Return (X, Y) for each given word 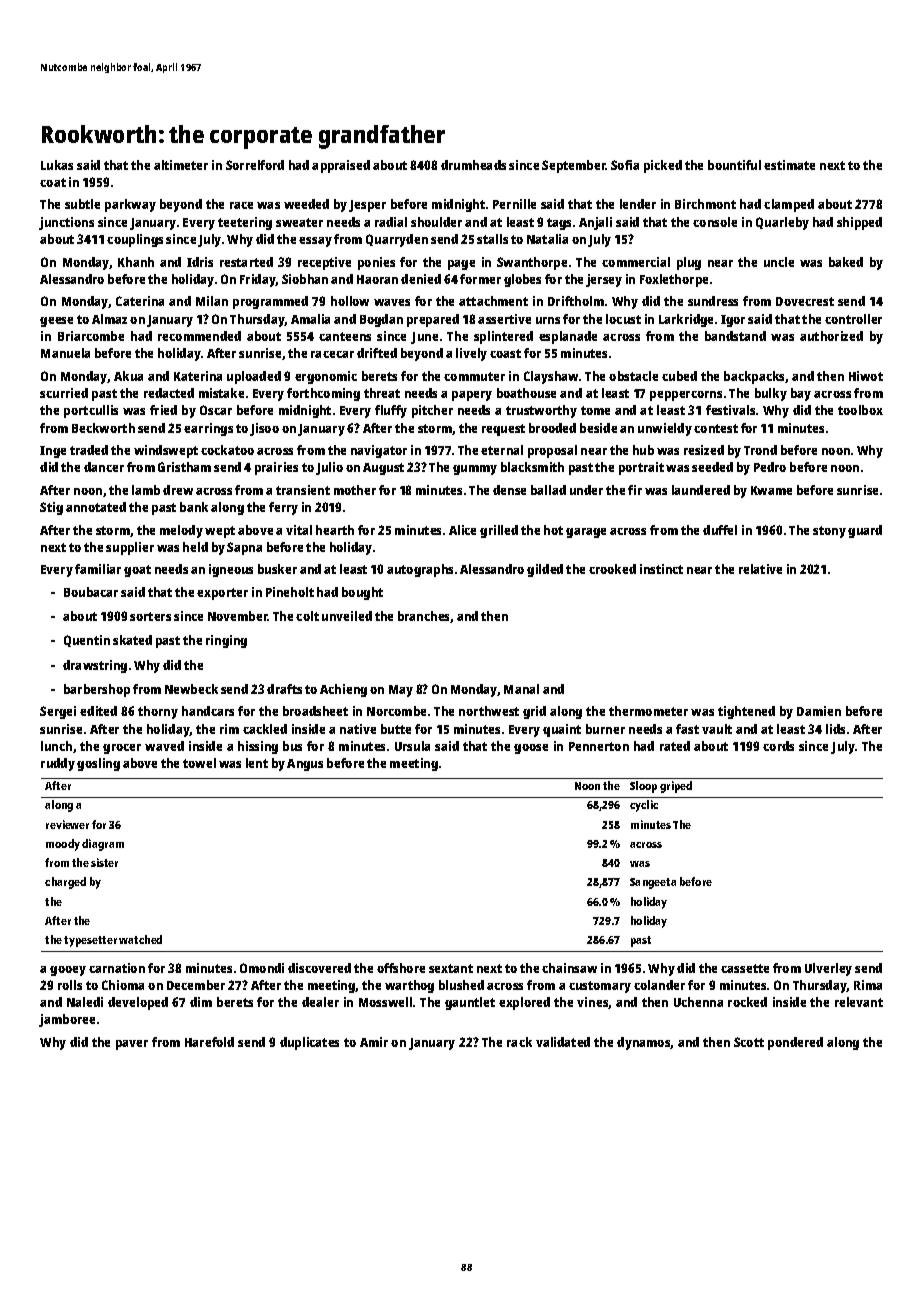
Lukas (57, 165)
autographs (420, 570)
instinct (661, 569)
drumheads (473, 165)
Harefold (209, 1042)
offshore (401, 968)
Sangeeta (653, 883)
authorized (831, 336)
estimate (789, 165)
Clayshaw (551, 377)
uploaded (254, 377)
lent (257, 763)
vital (299, 530)
